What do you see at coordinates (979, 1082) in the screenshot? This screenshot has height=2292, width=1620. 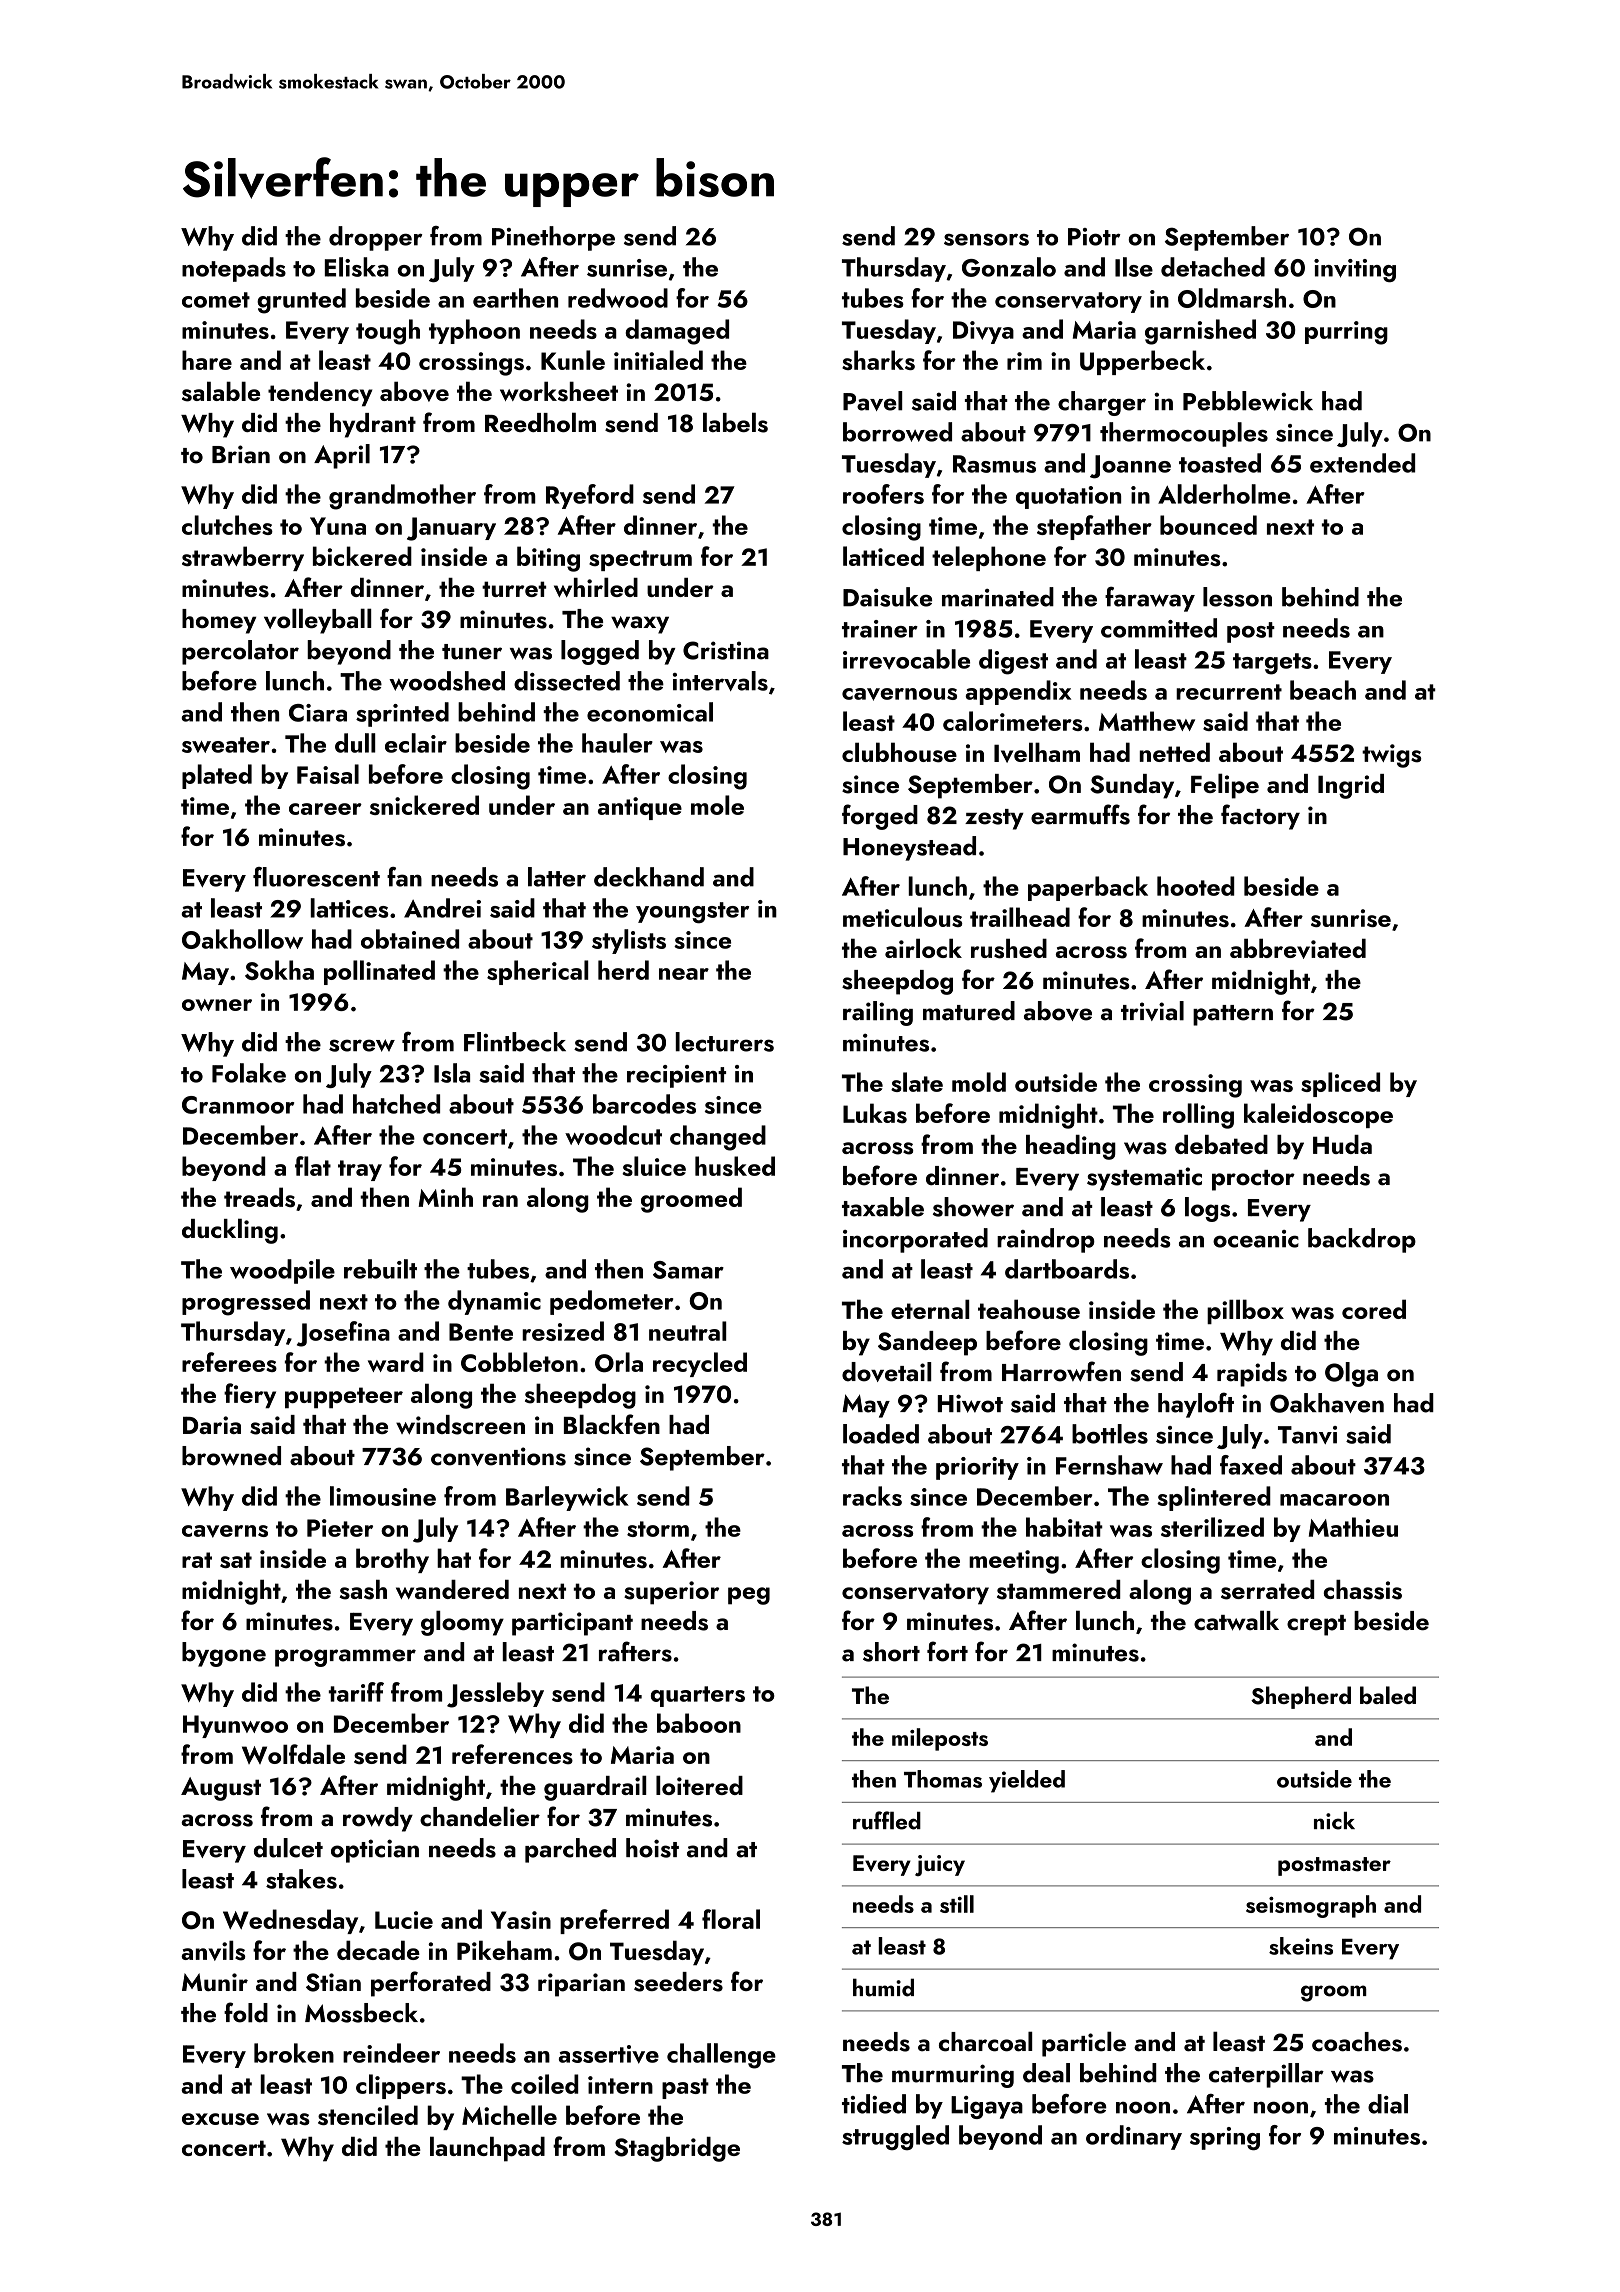 I see `mold` at bounding box center [979, 1082].
